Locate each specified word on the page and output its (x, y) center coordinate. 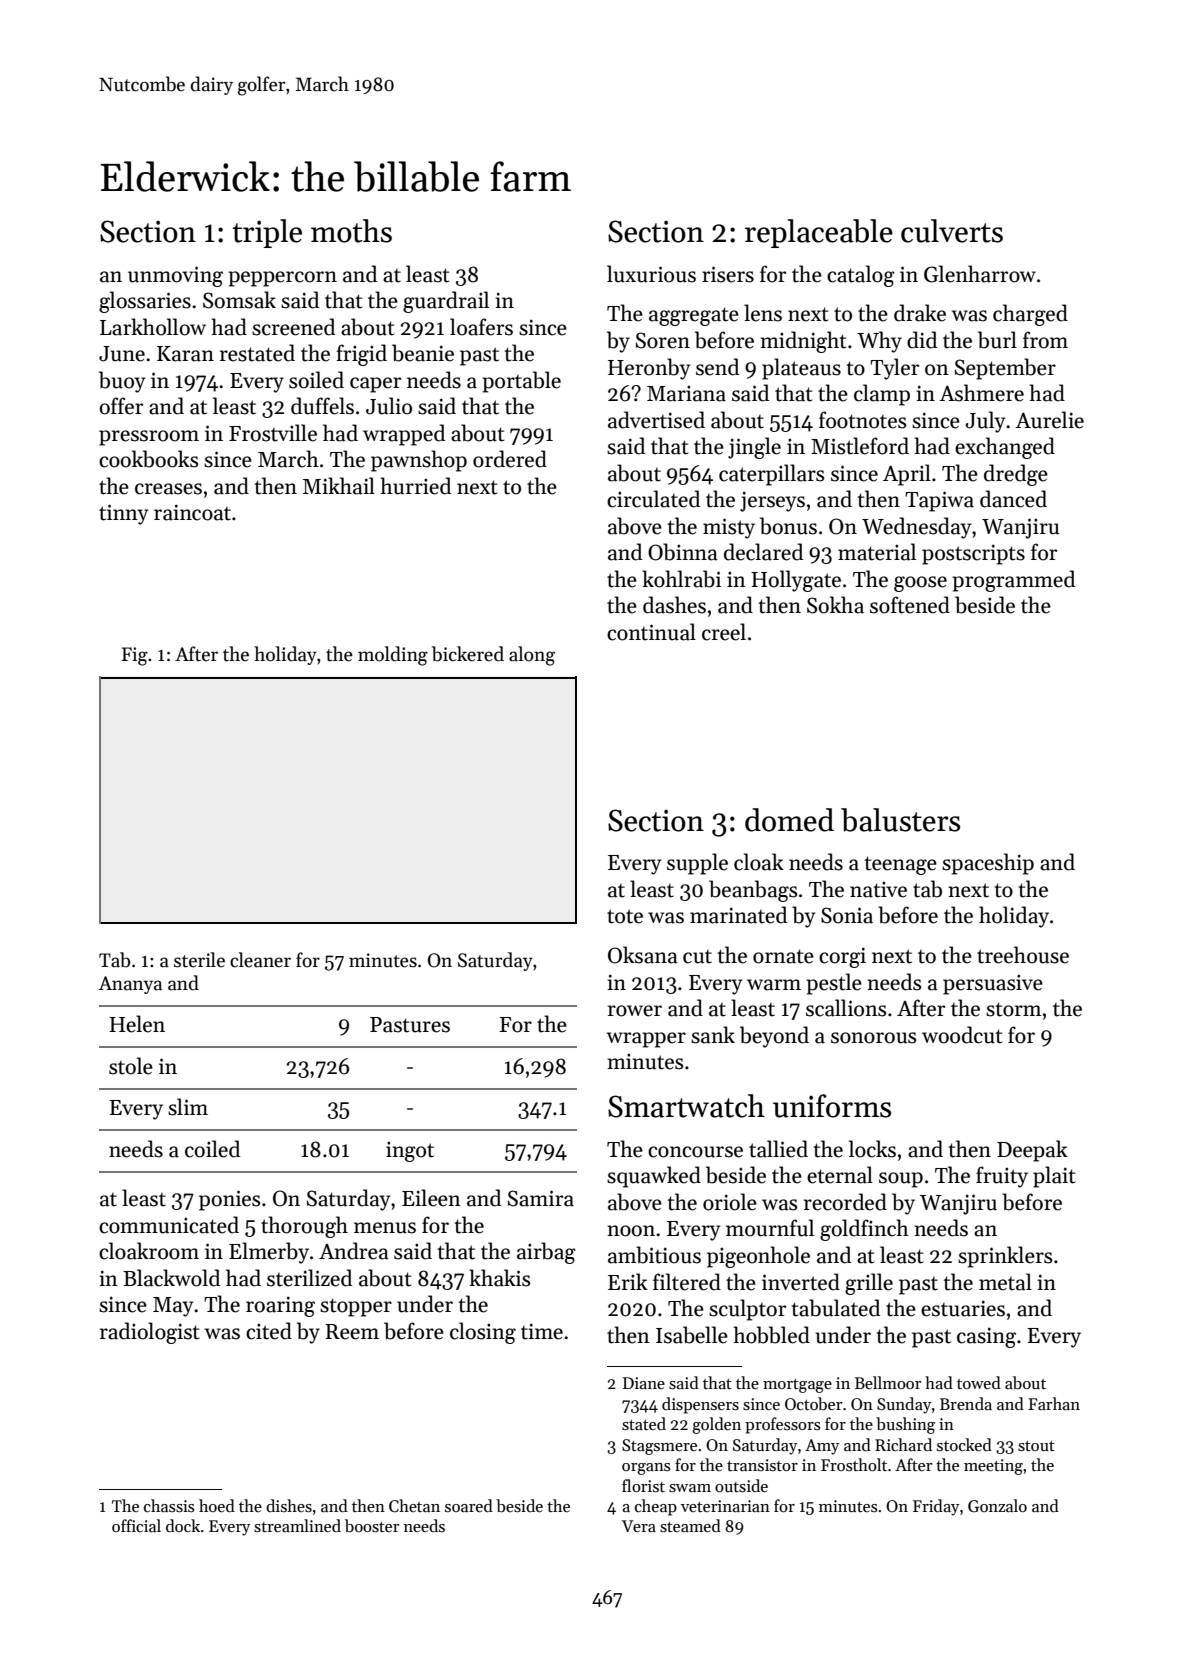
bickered (468, 654)
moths (351, 231)
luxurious (651, 274)
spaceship (988, 864)
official (136, 1525)
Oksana (643, 955)
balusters (900, 820)
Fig (134, 656)
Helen (137, 1024)
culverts (952, 231)
